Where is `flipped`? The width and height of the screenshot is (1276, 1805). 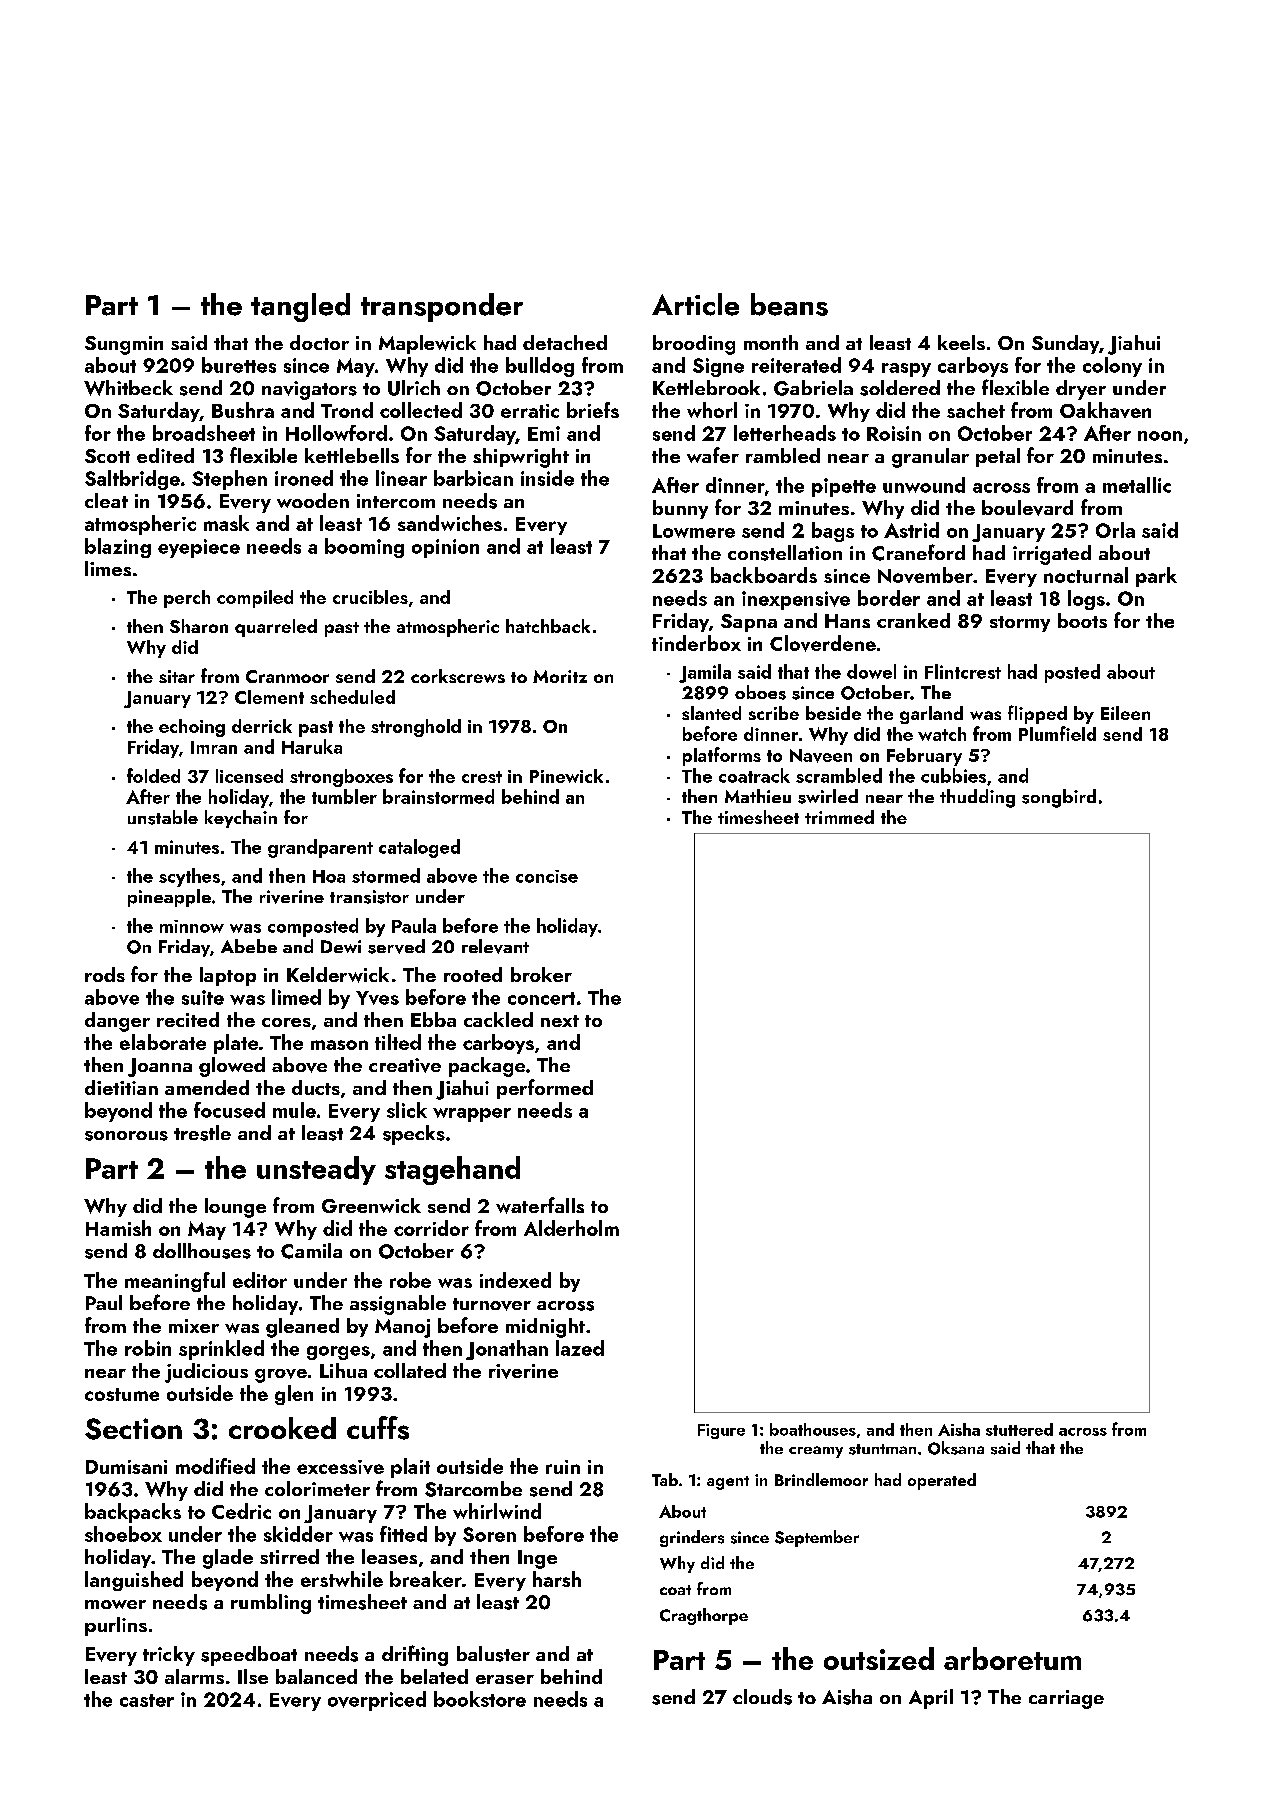
flipped is located at coordinates (1037, 714).
